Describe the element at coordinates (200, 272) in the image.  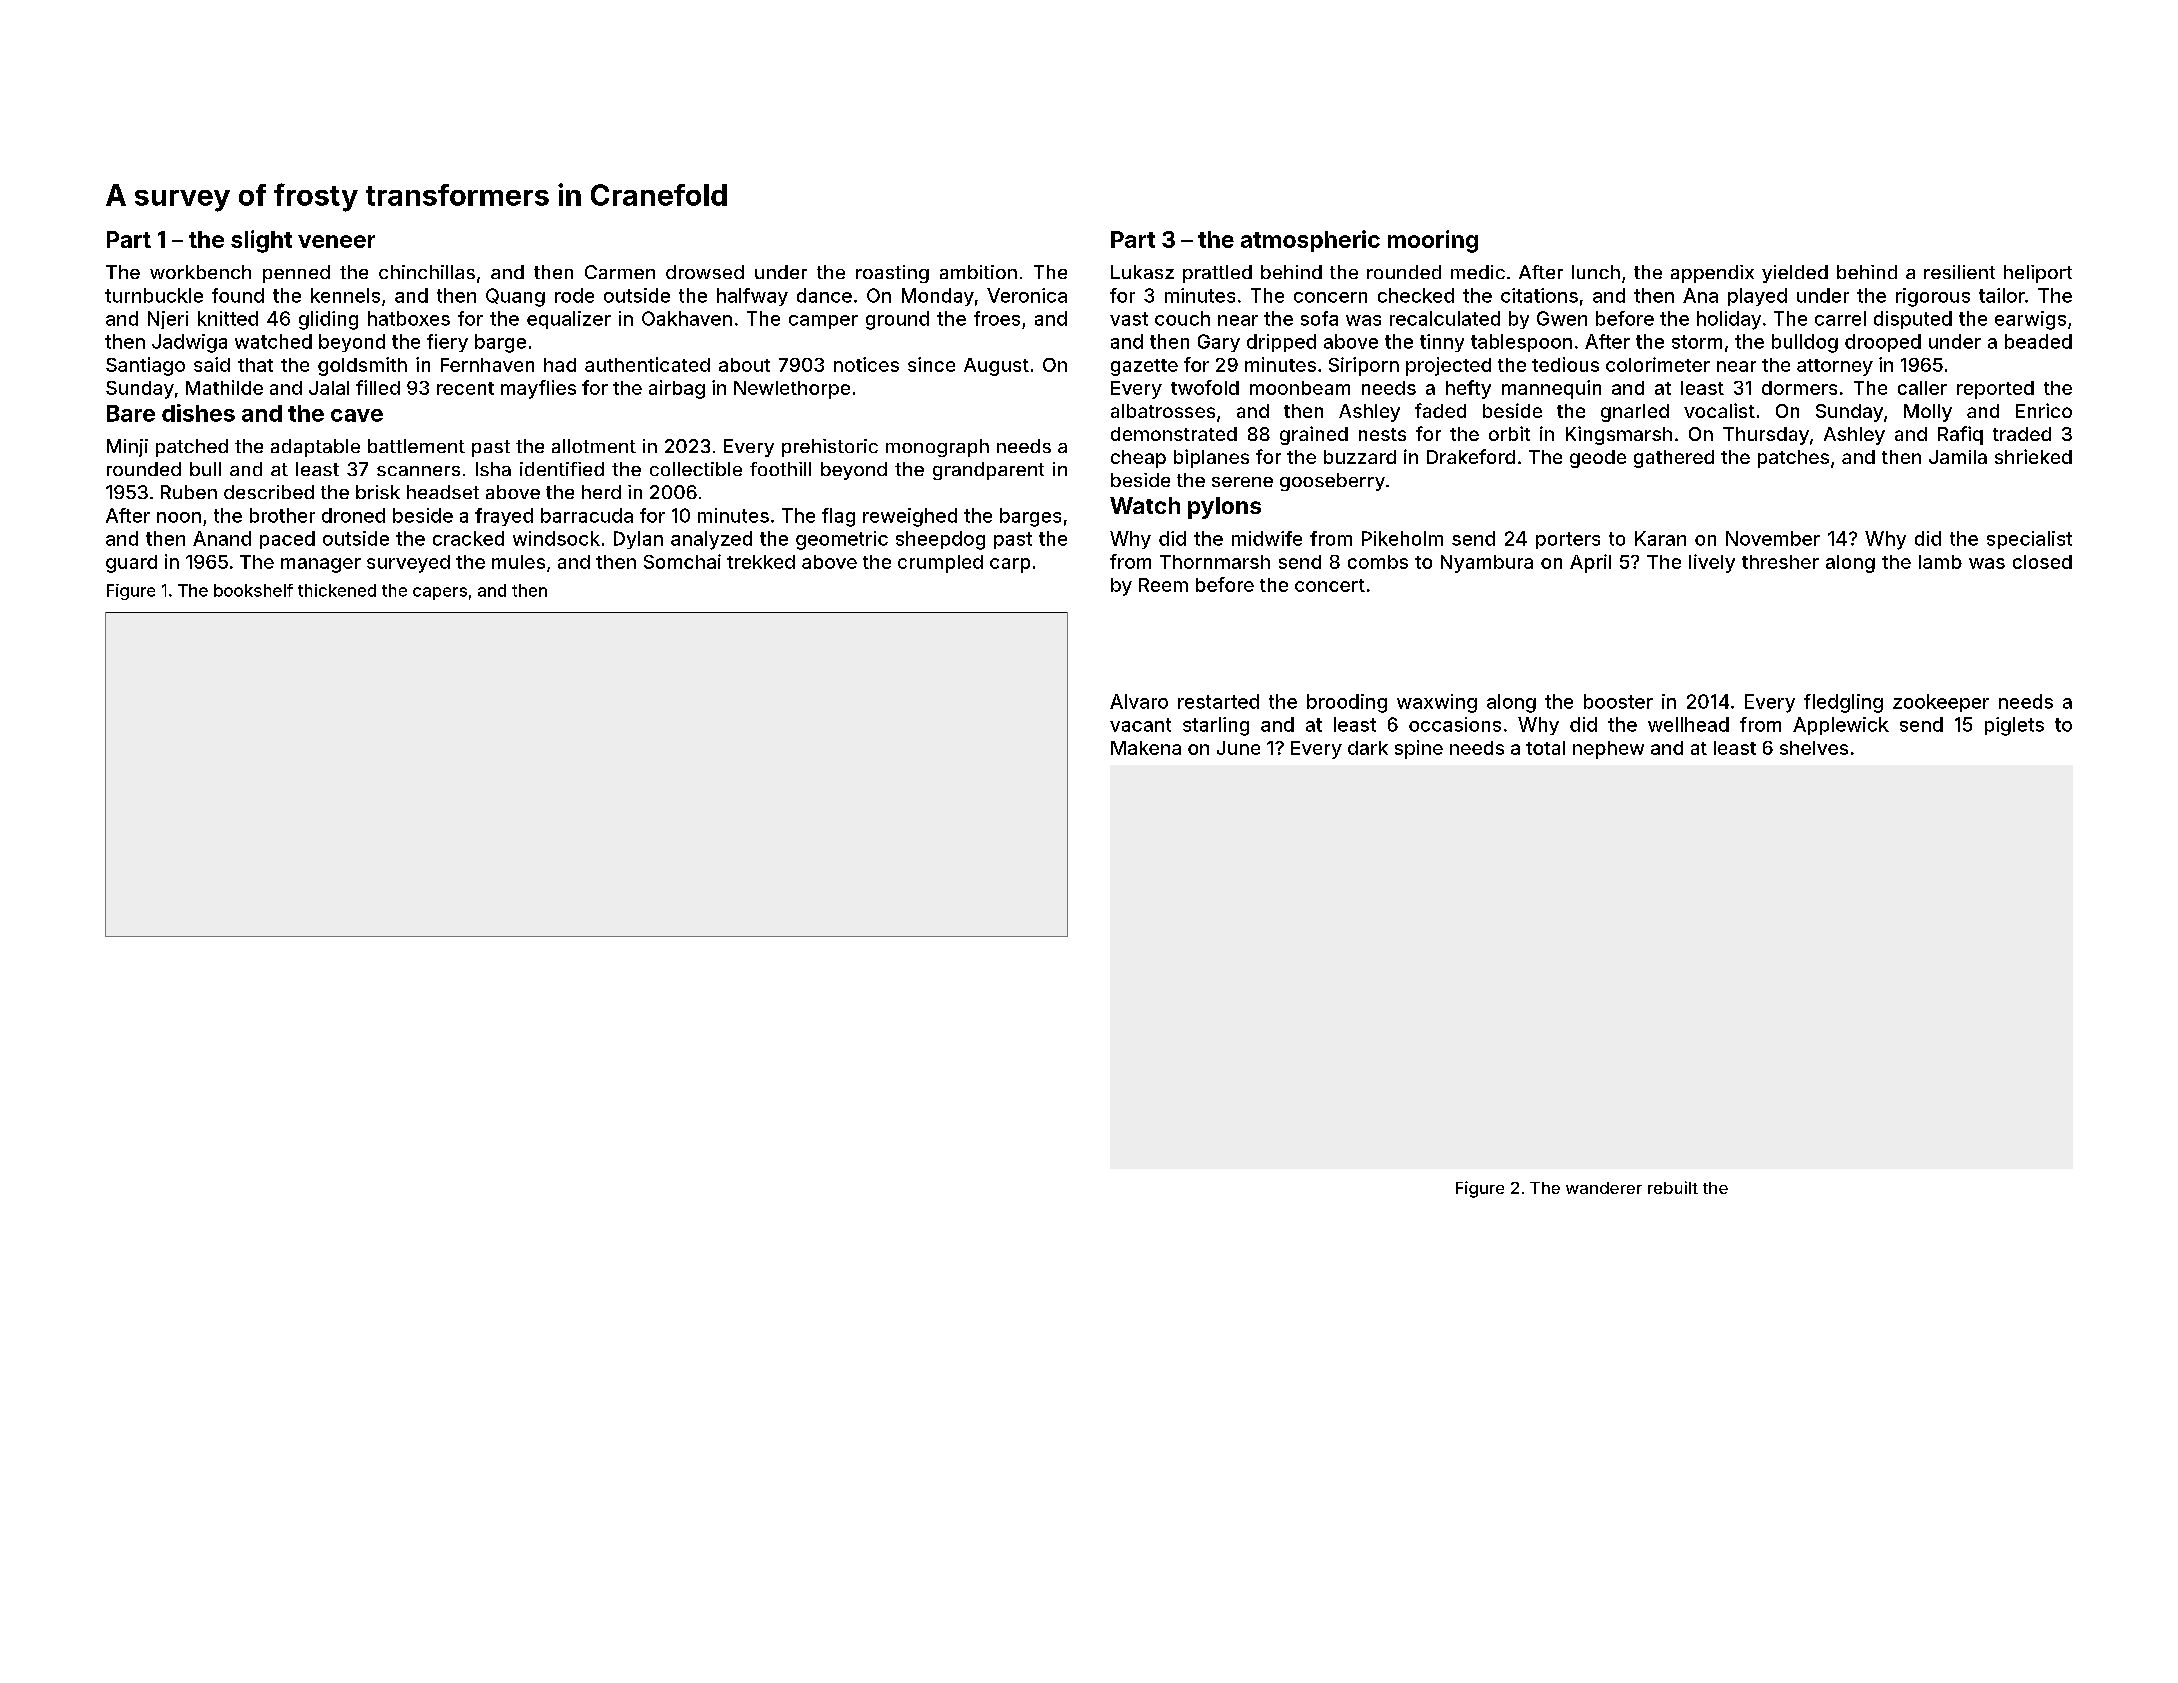
I see `workbench` at that location.
